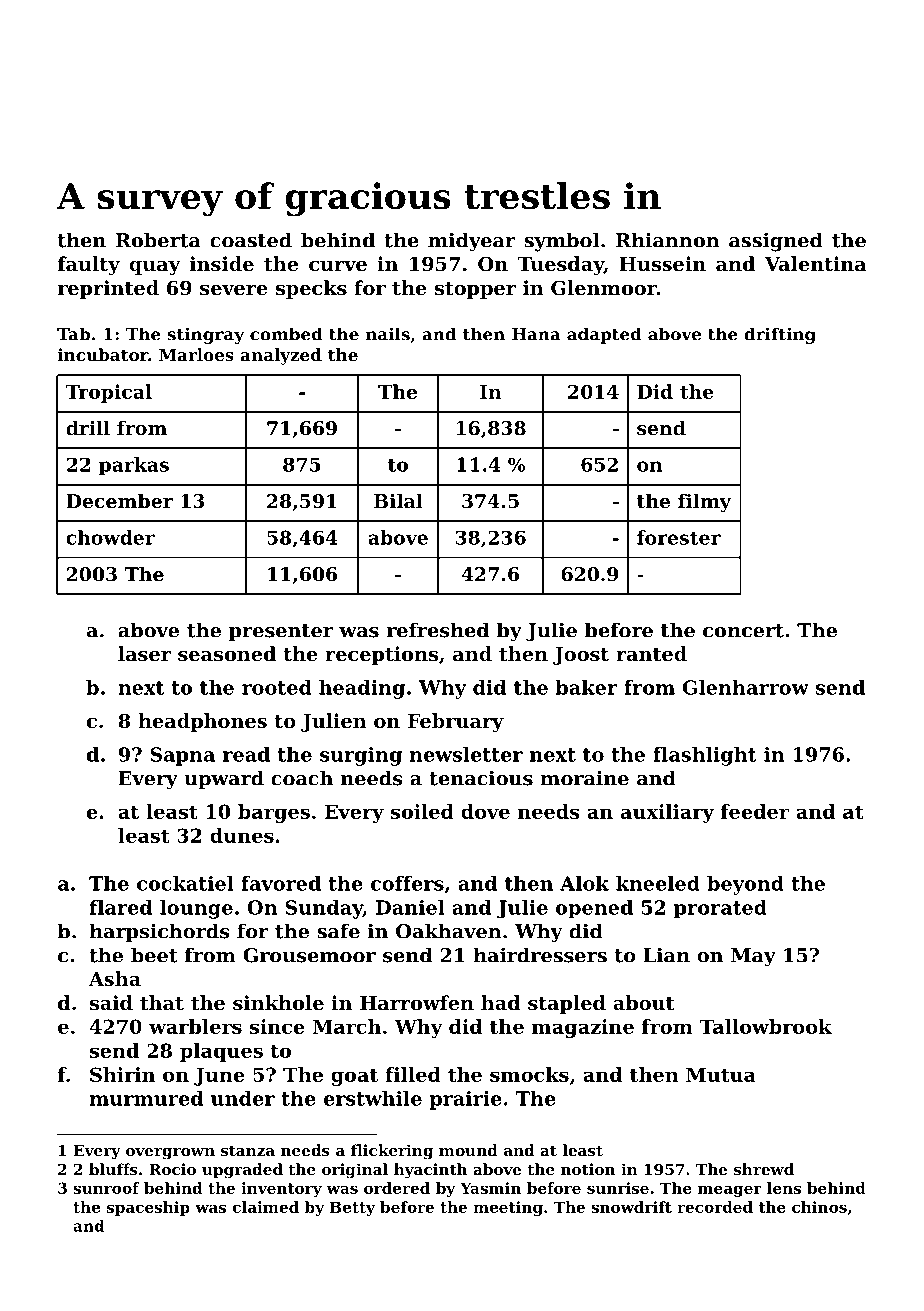 This screenshot has width=924, height=1311. What do you see at coordinates (562, 242) in the screenshot?
I see `symbol` at bounding box center [562, 242].
